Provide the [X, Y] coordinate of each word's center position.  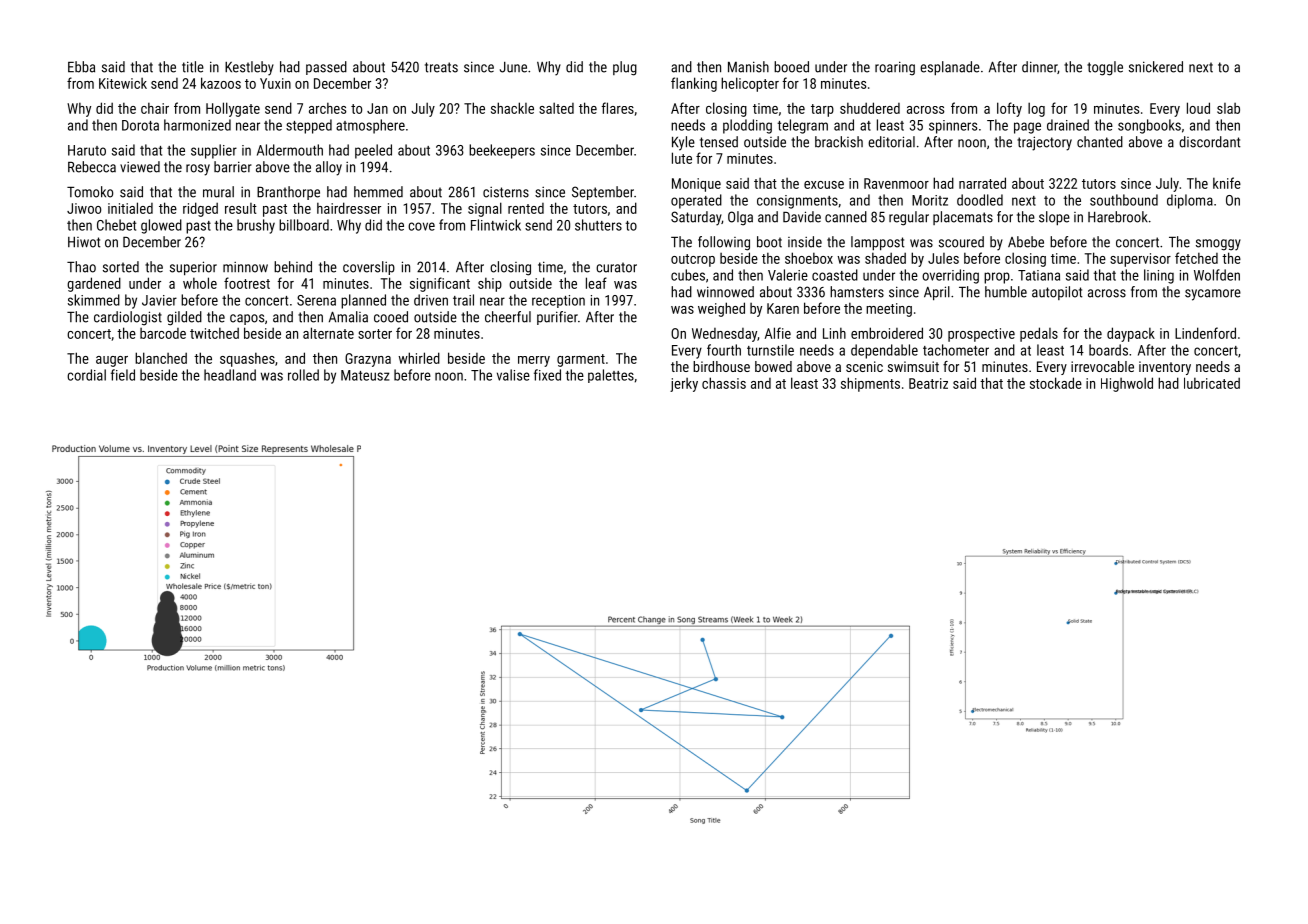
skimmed [94, 300]
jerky [684, 385]
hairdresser [349, 208]
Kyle [683, 143]
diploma [1190, 201]
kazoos [221, 83]
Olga [740, 218]
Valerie [788, 275]
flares [618, 108]
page [1027, 128]
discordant [1209, 142]
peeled [373, 151]
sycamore [1213, 295]
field [123, 375]
